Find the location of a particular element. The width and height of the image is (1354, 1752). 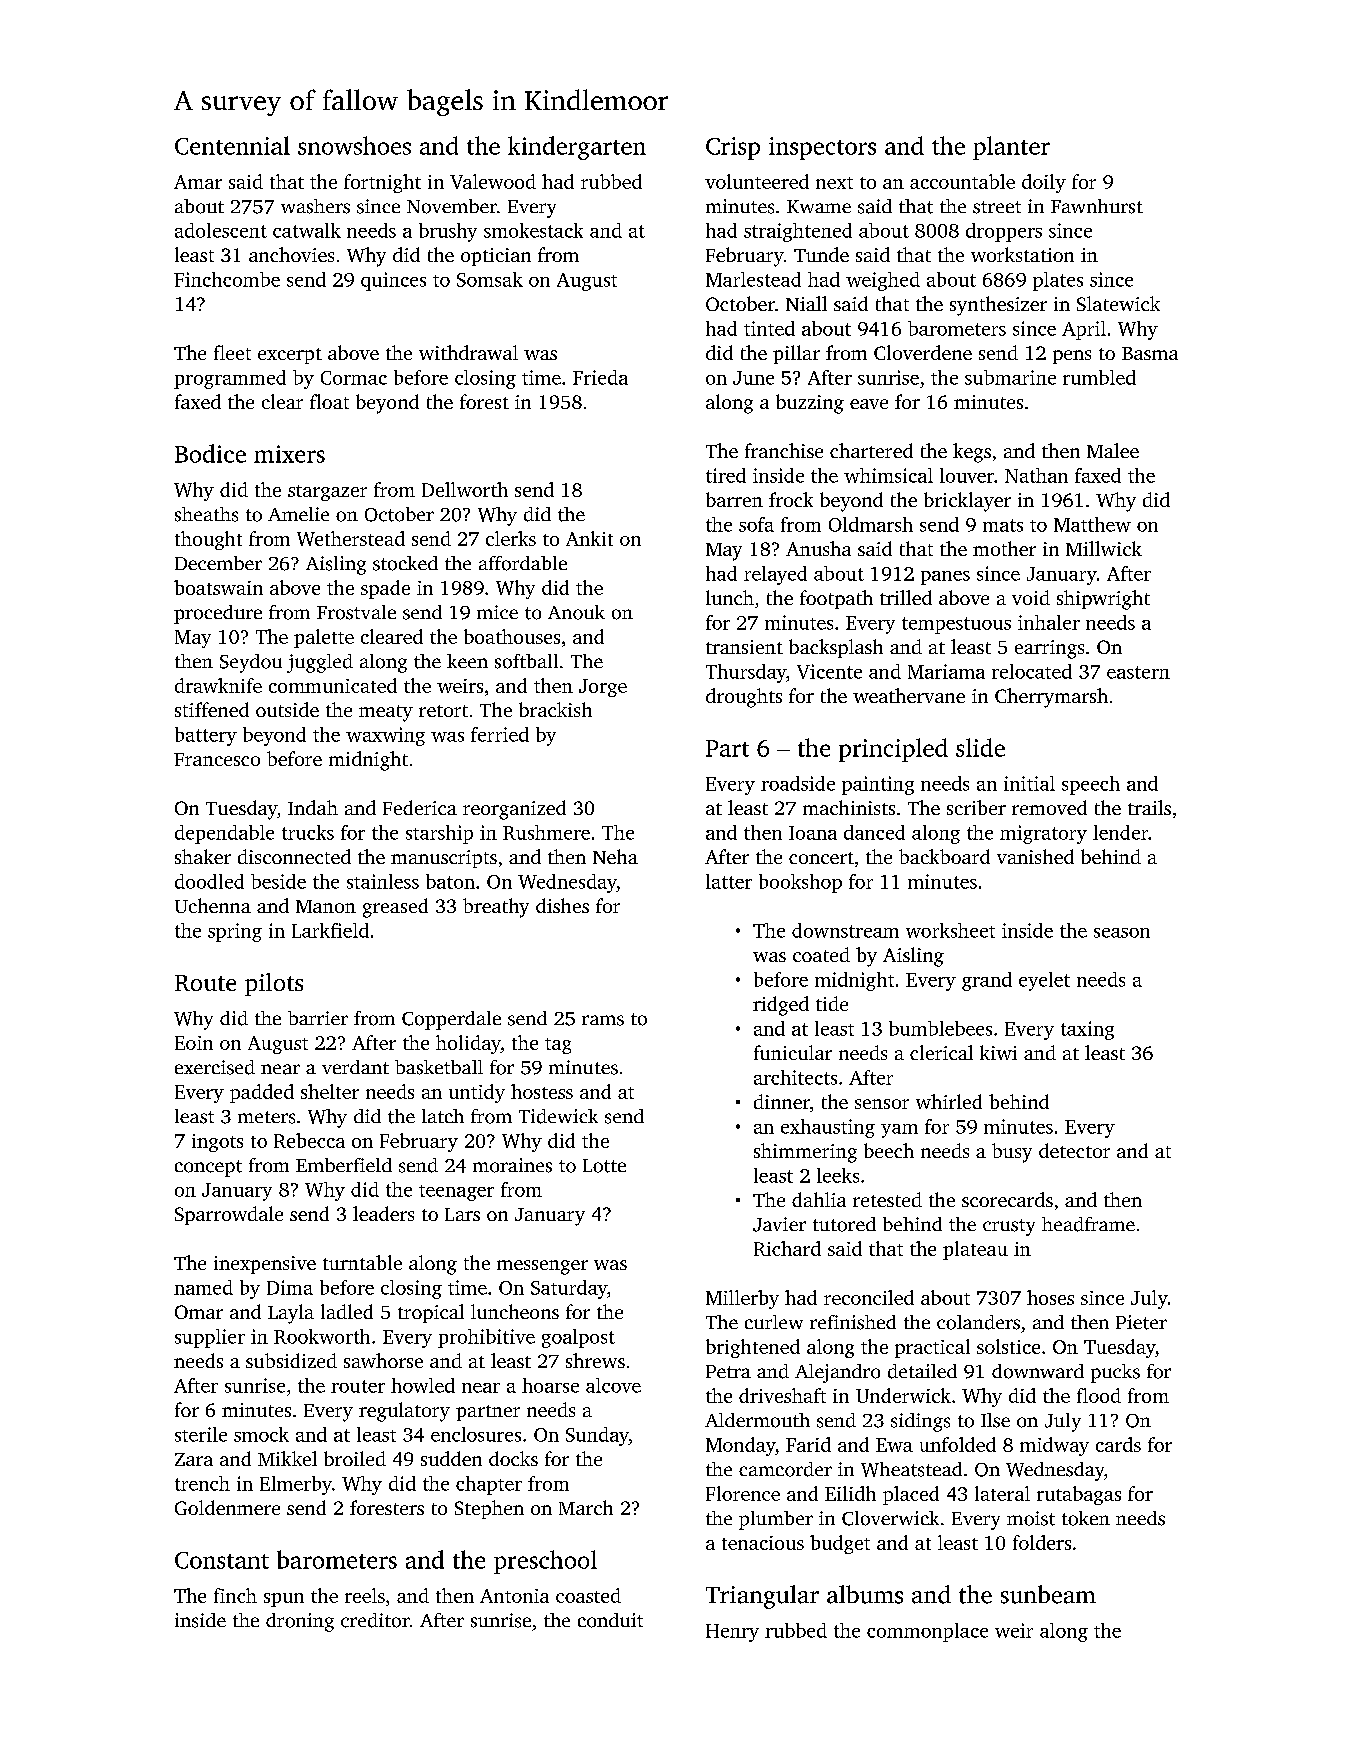

commonplace is located at coordinates (927, 1632).
